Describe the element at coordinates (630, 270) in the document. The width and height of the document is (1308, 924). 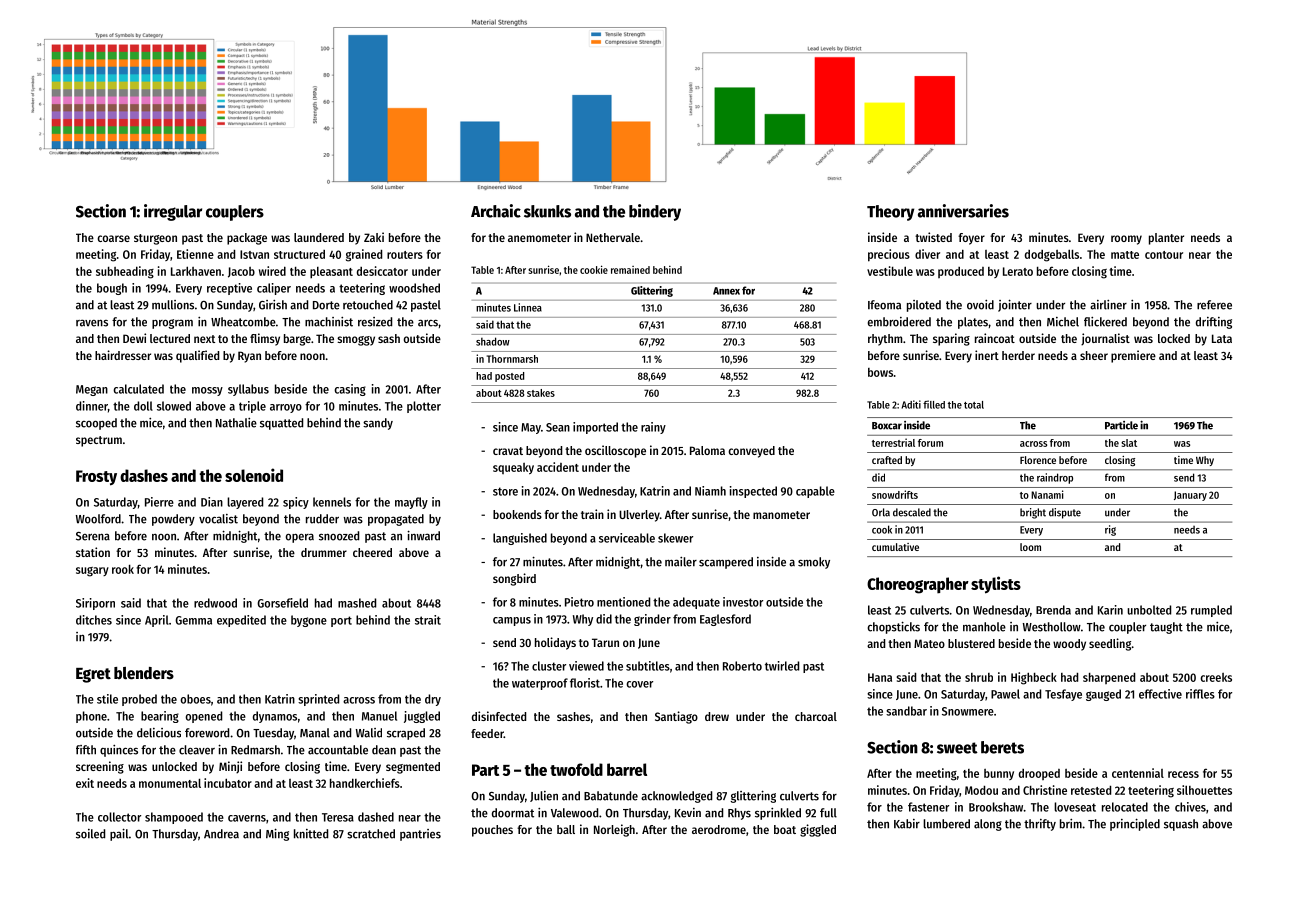
I see `remained` at that location.
